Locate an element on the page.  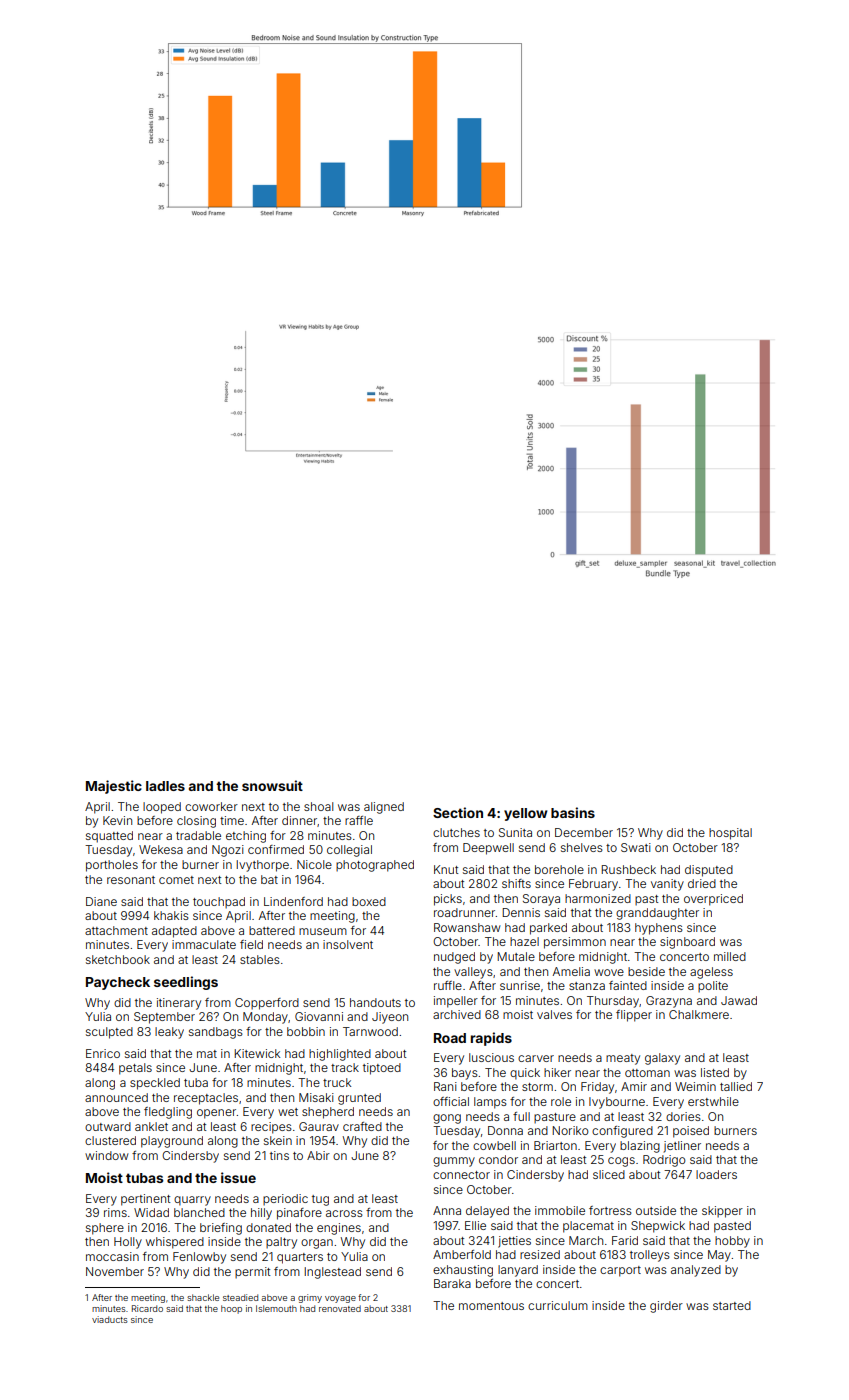
Fenlowby is located at coordinates (199, 1258).
